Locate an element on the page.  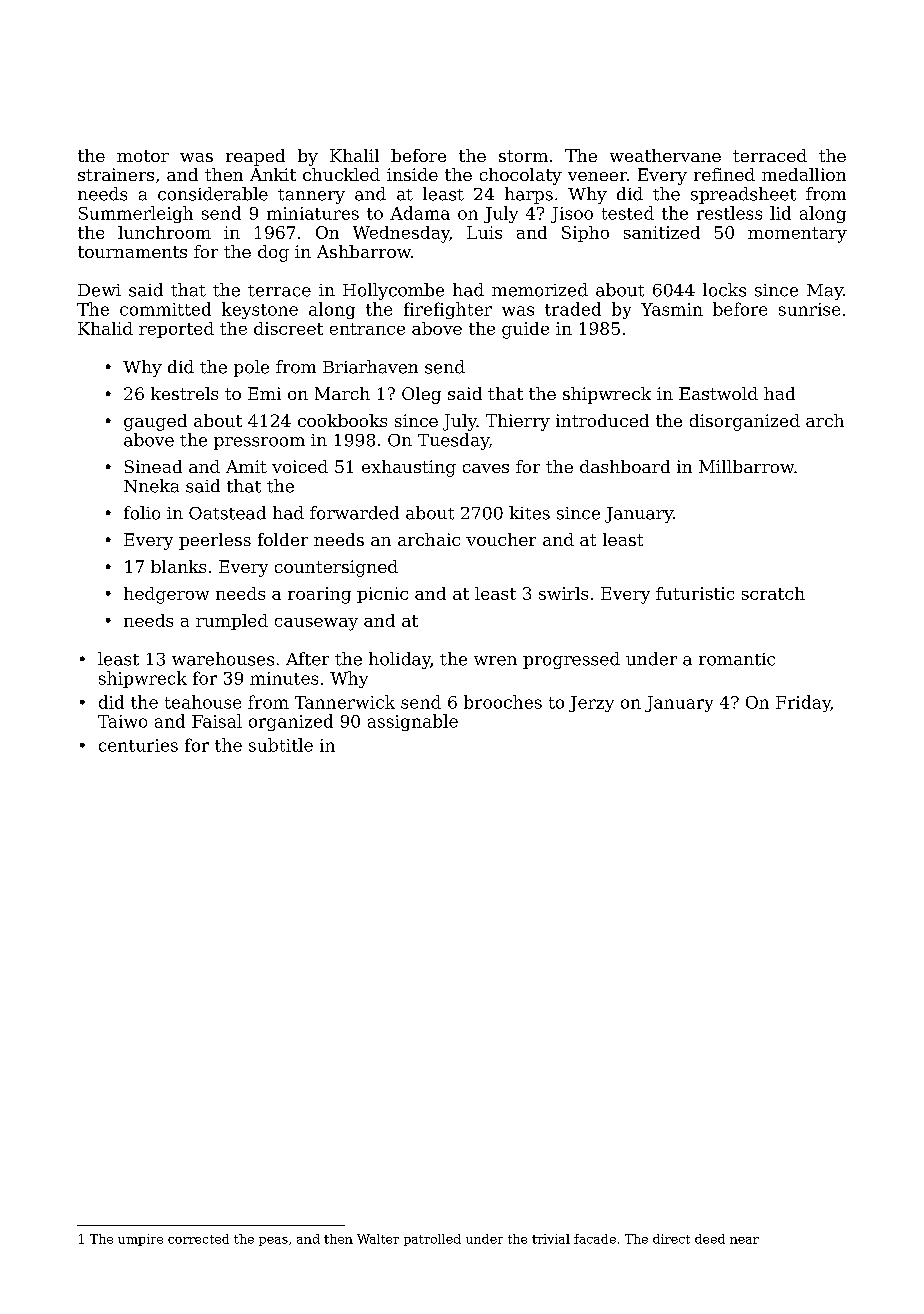
medallion is located at coordinates (804, 174).
